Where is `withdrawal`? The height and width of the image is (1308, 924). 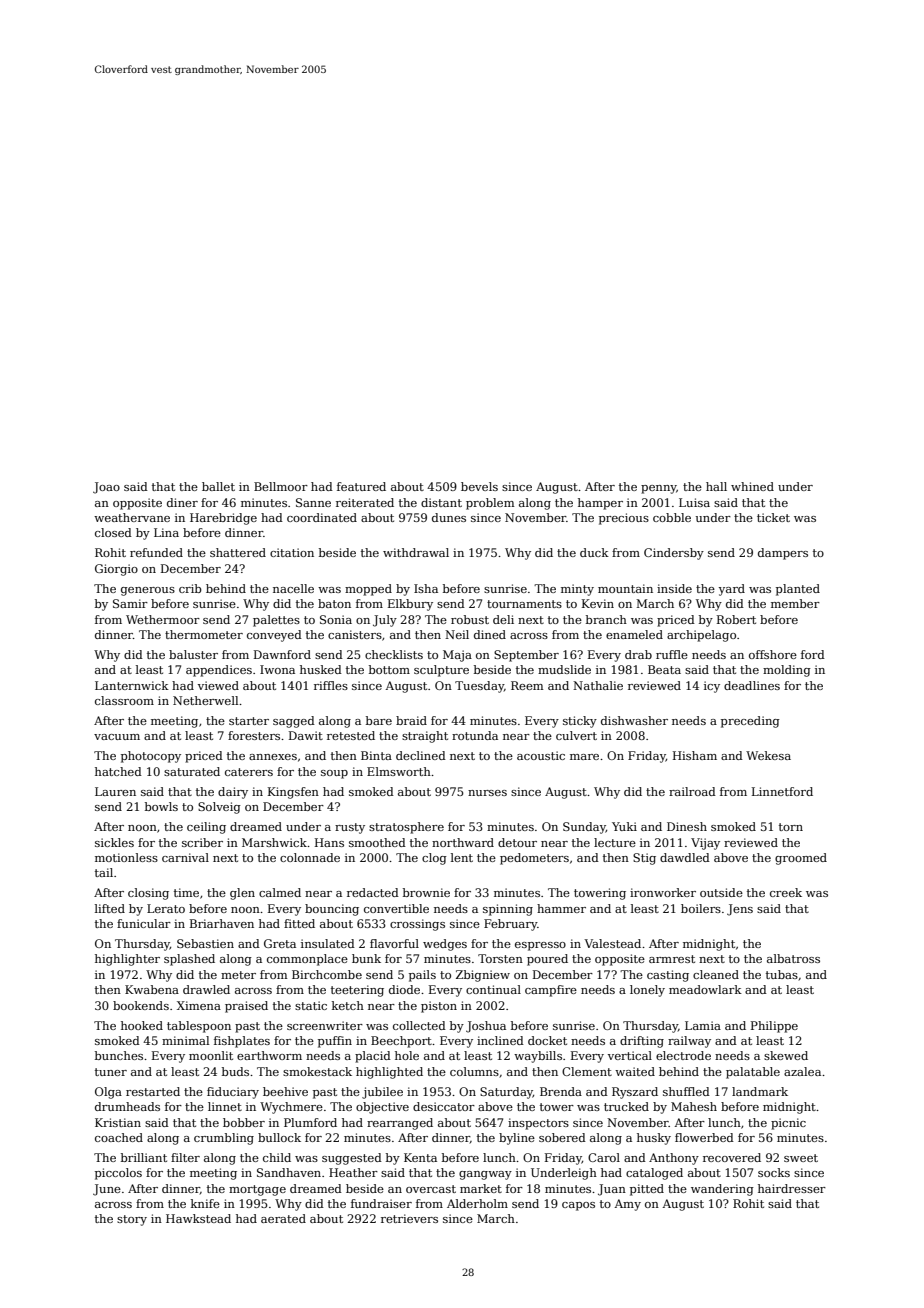
withdrawal is located at coordinates (416, 552).
